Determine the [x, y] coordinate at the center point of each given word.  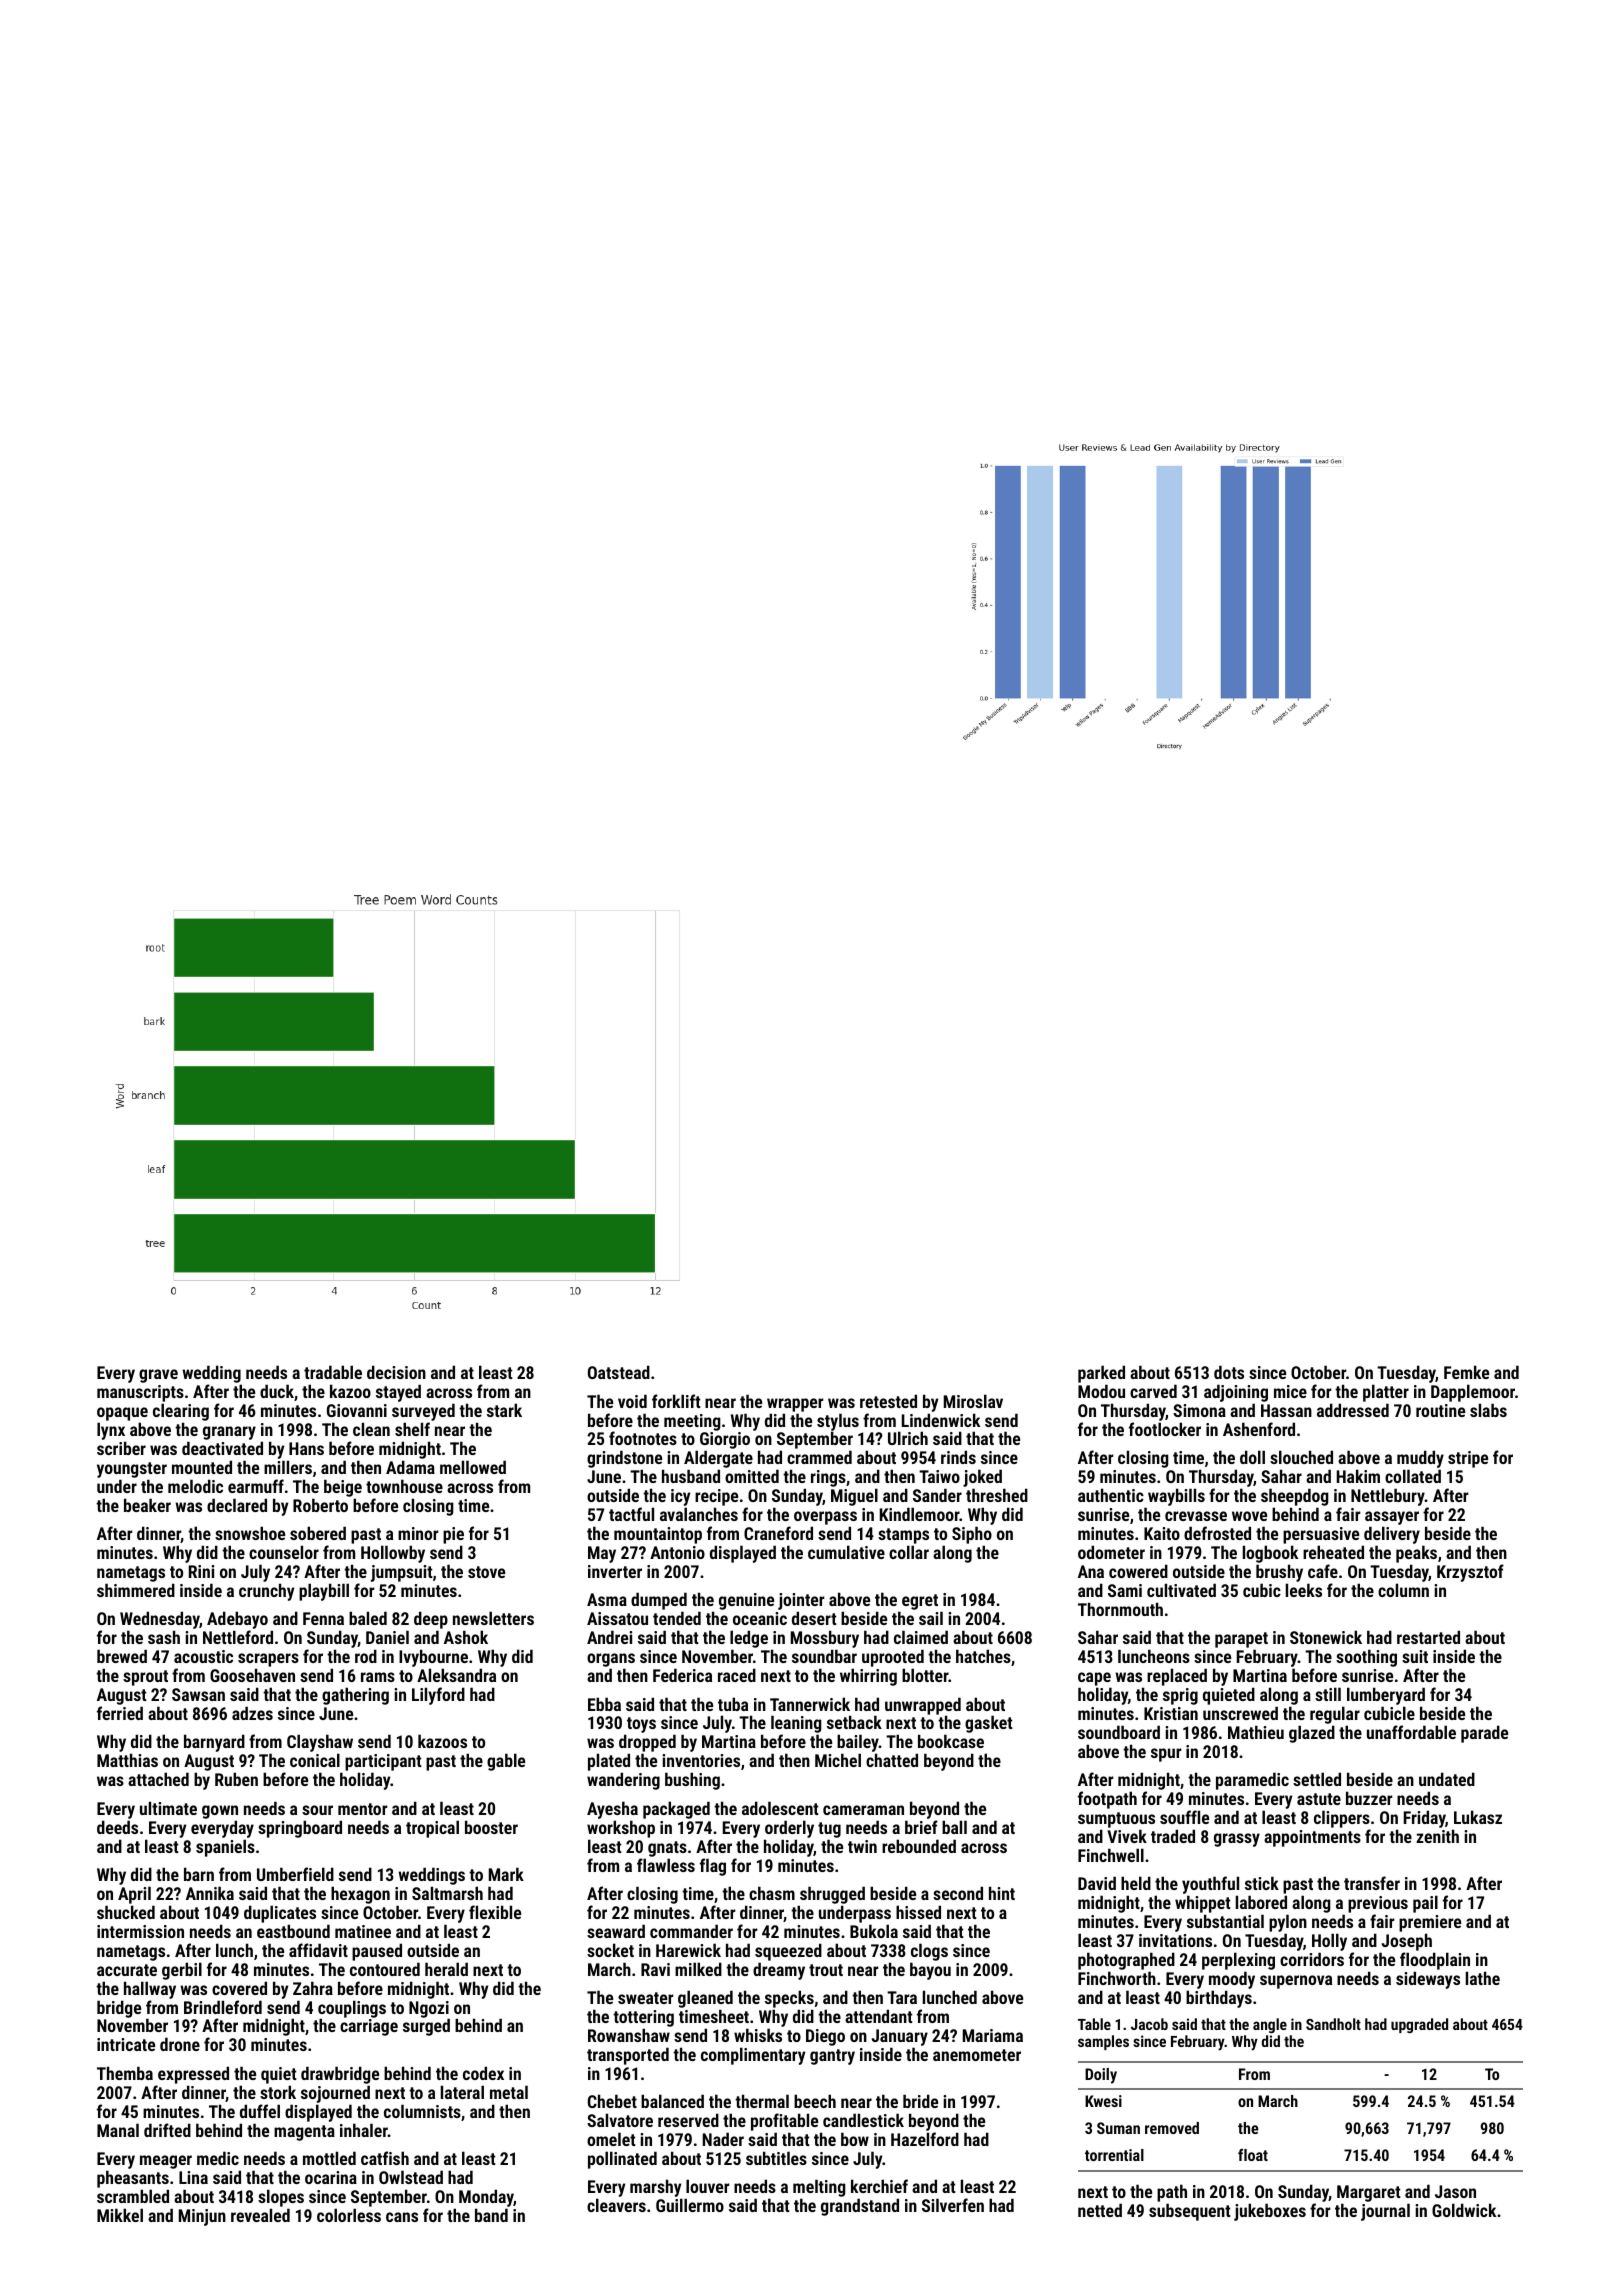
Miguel [854, 1497]
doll [1252, 1457]
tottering [643, 2018]
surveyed [423, 1412]
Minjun [202, 2217]
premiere [1430, 1923]
